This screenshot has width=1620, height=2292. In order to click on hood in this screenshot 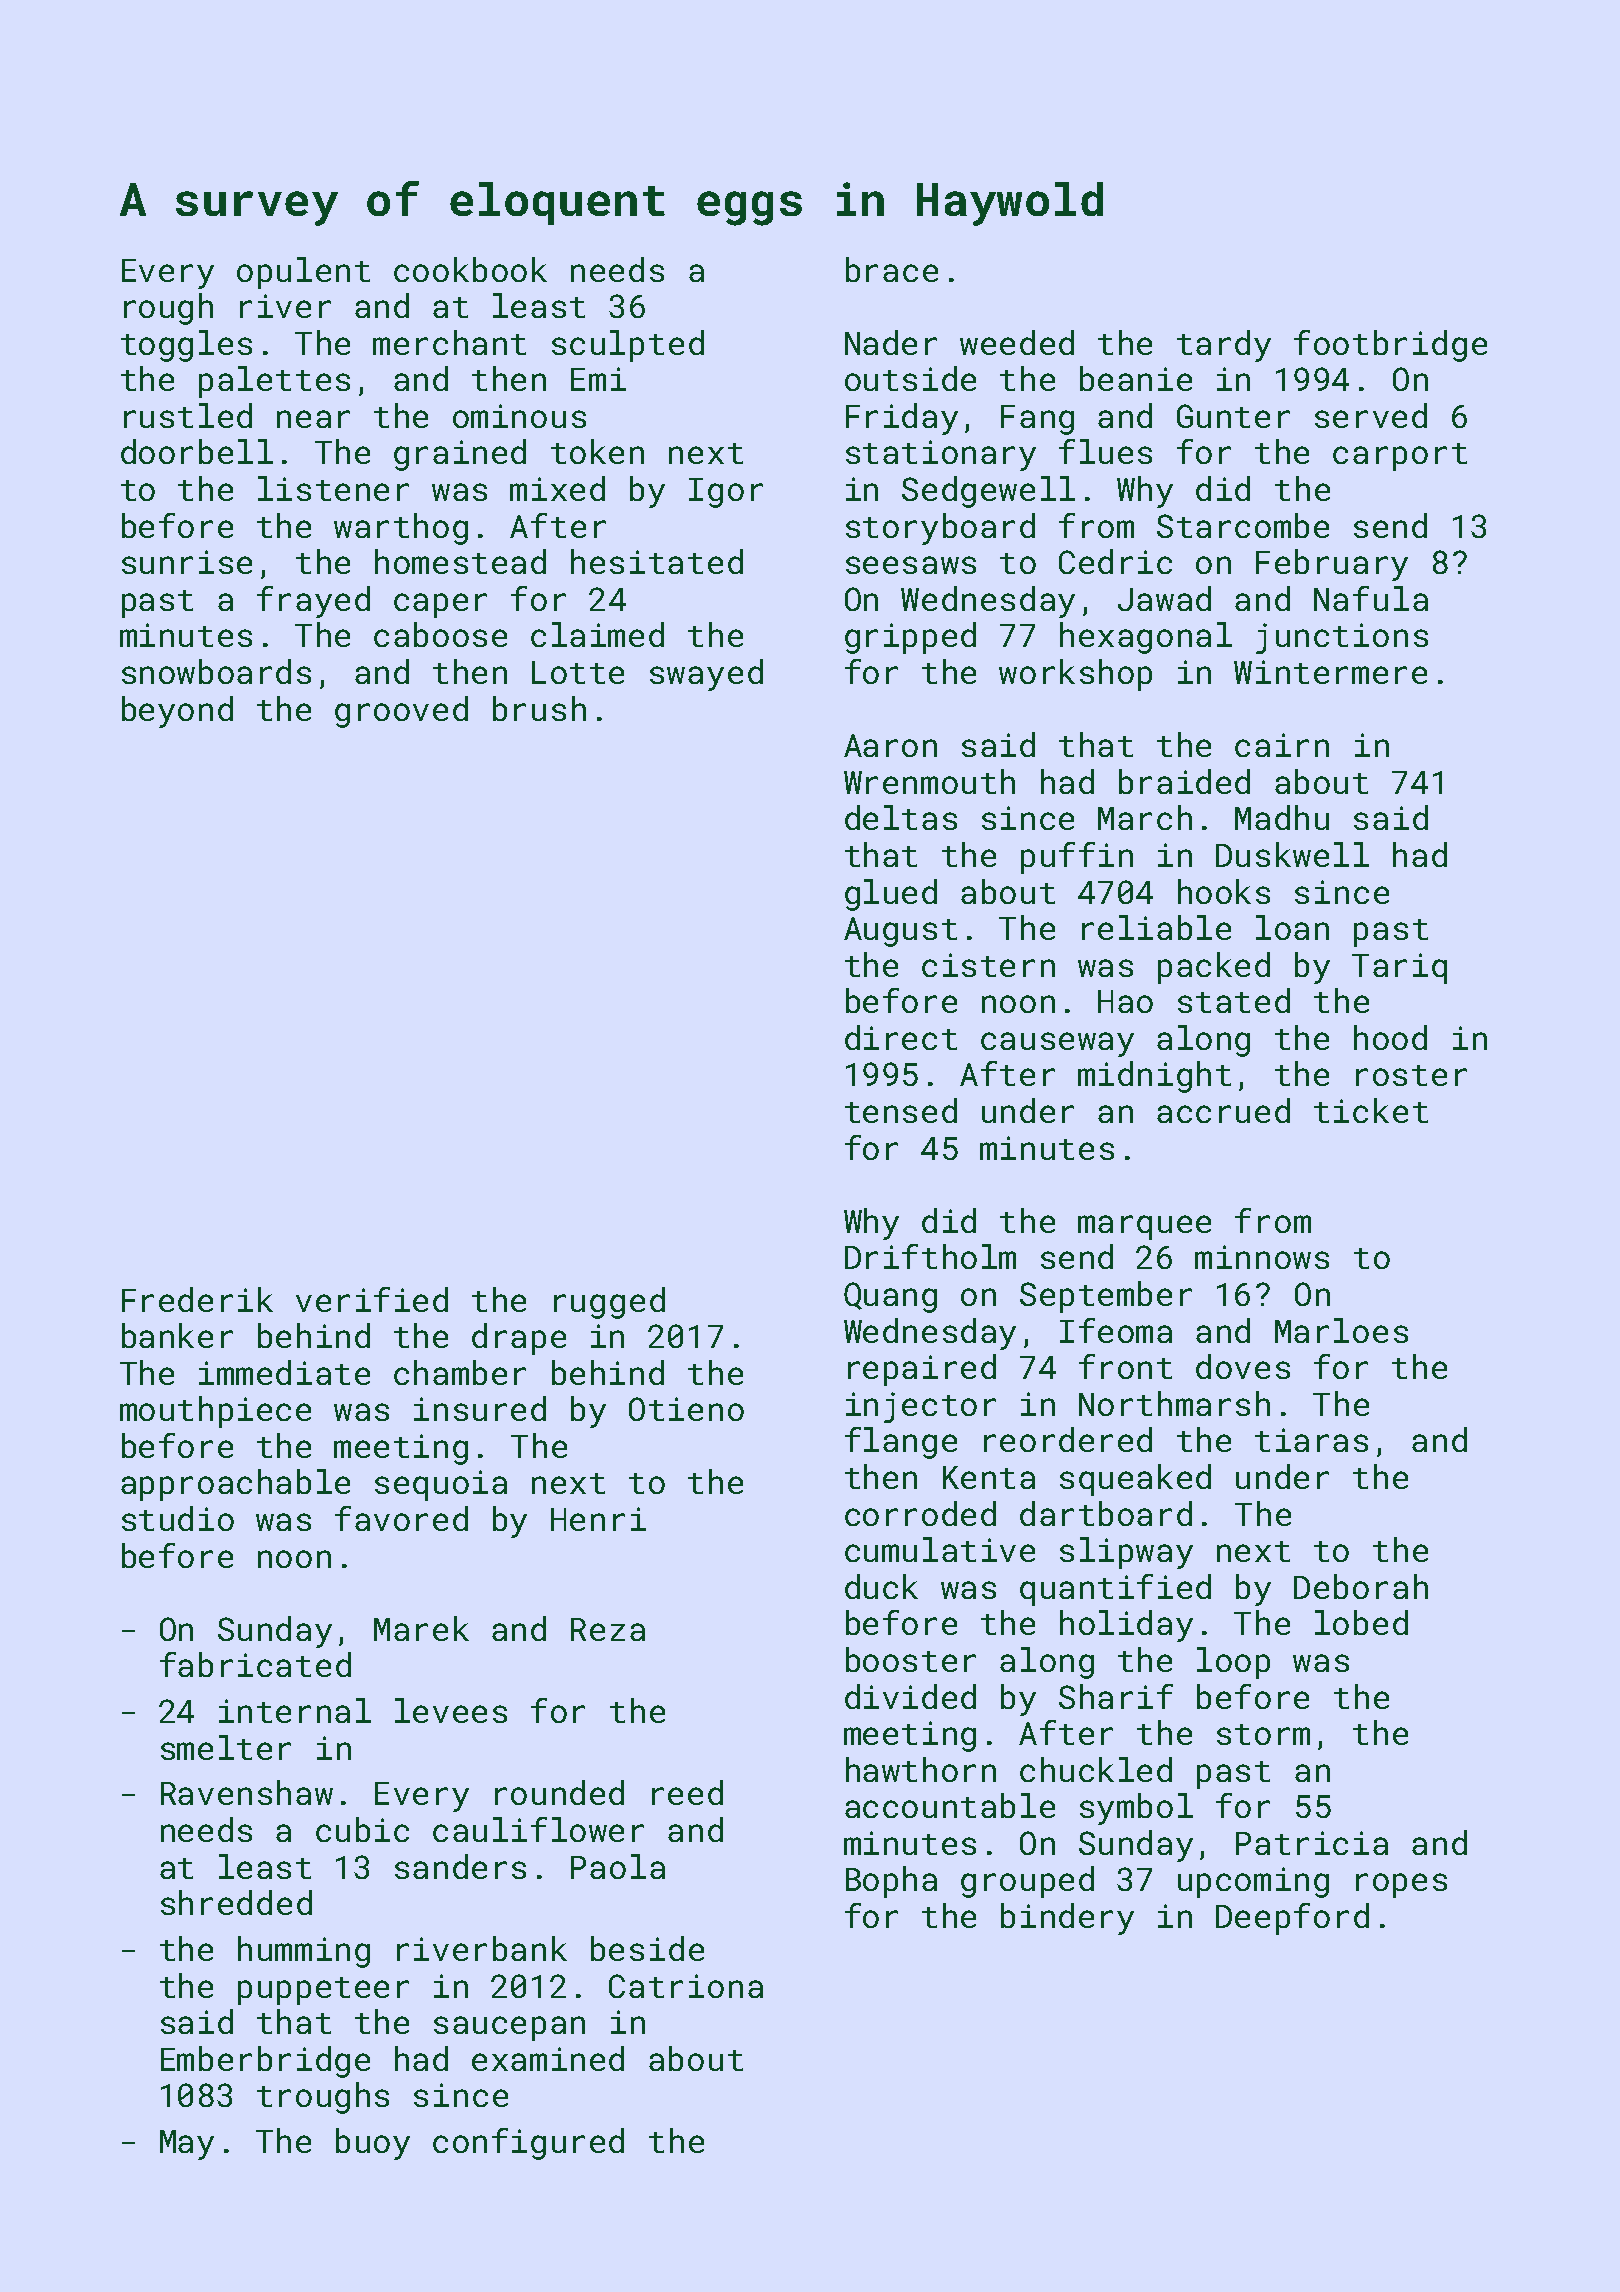, I will do `click(1390, 1037)`.
